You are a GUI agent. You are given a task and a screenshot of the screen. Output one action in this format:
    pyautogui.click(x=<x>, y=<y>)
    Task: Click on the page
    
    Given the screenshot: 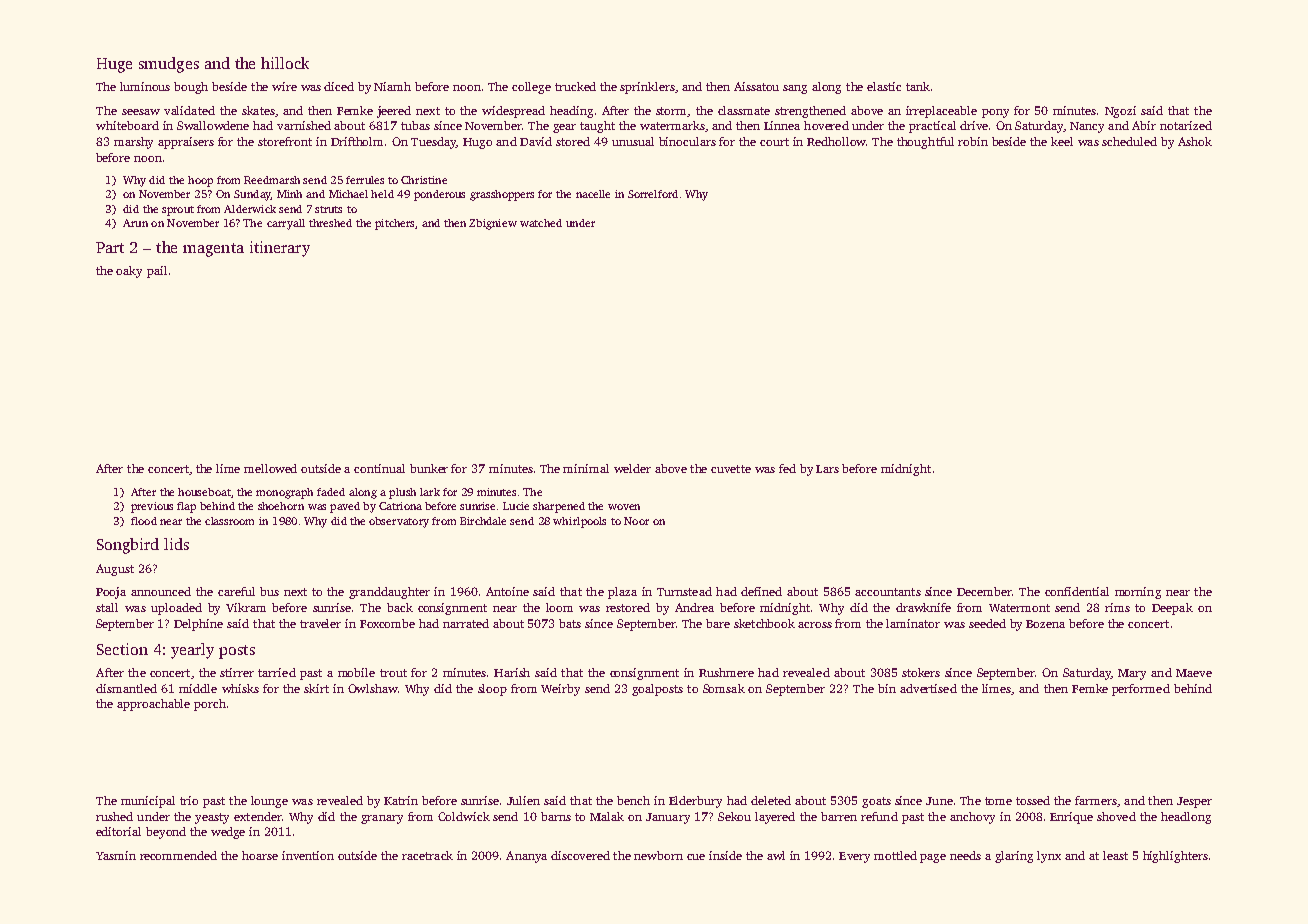 What is the action you would take?
    pyautogui.click(x=933, y=858)
